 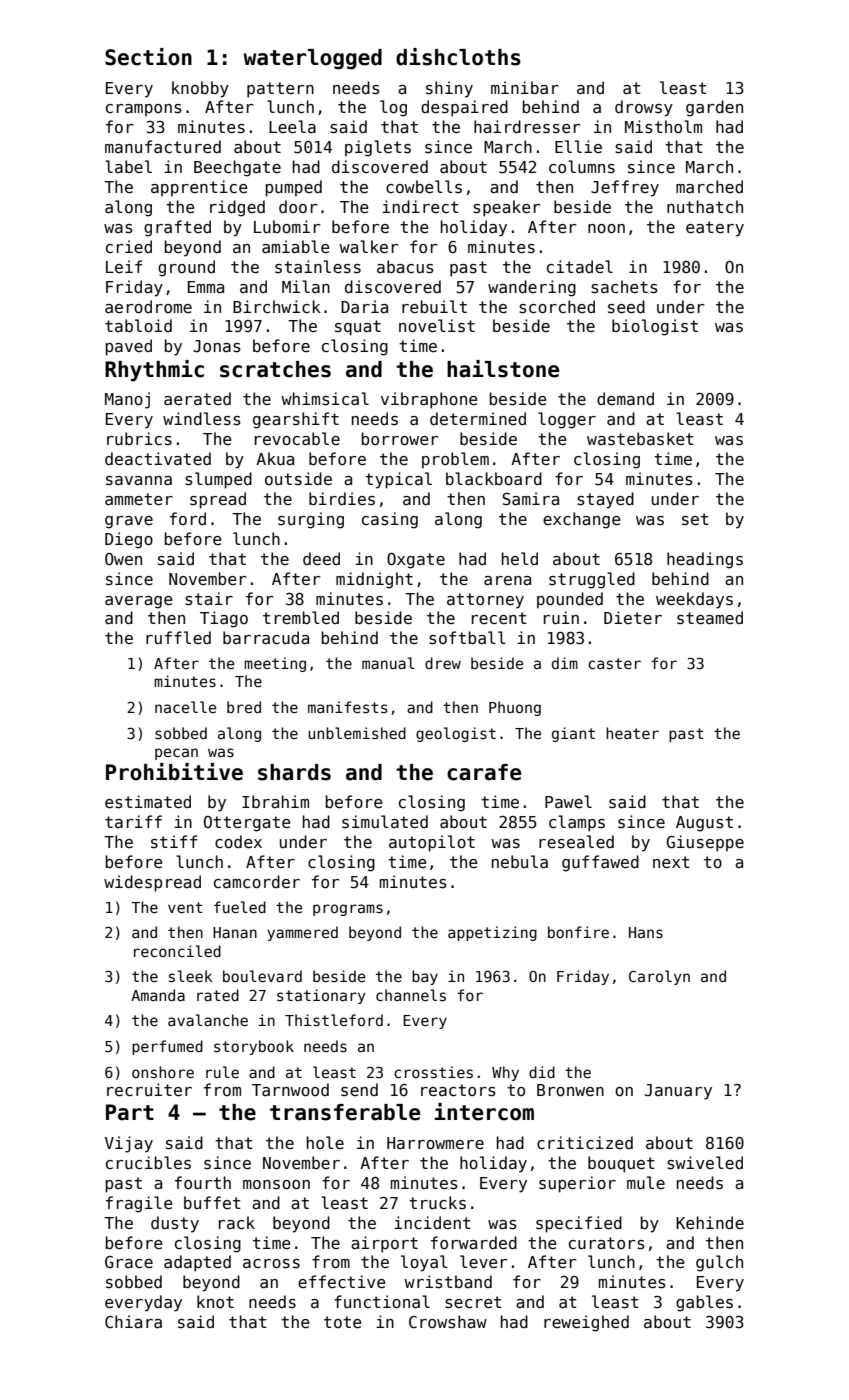 I want to click on garden, so click(x=714, y=108).
